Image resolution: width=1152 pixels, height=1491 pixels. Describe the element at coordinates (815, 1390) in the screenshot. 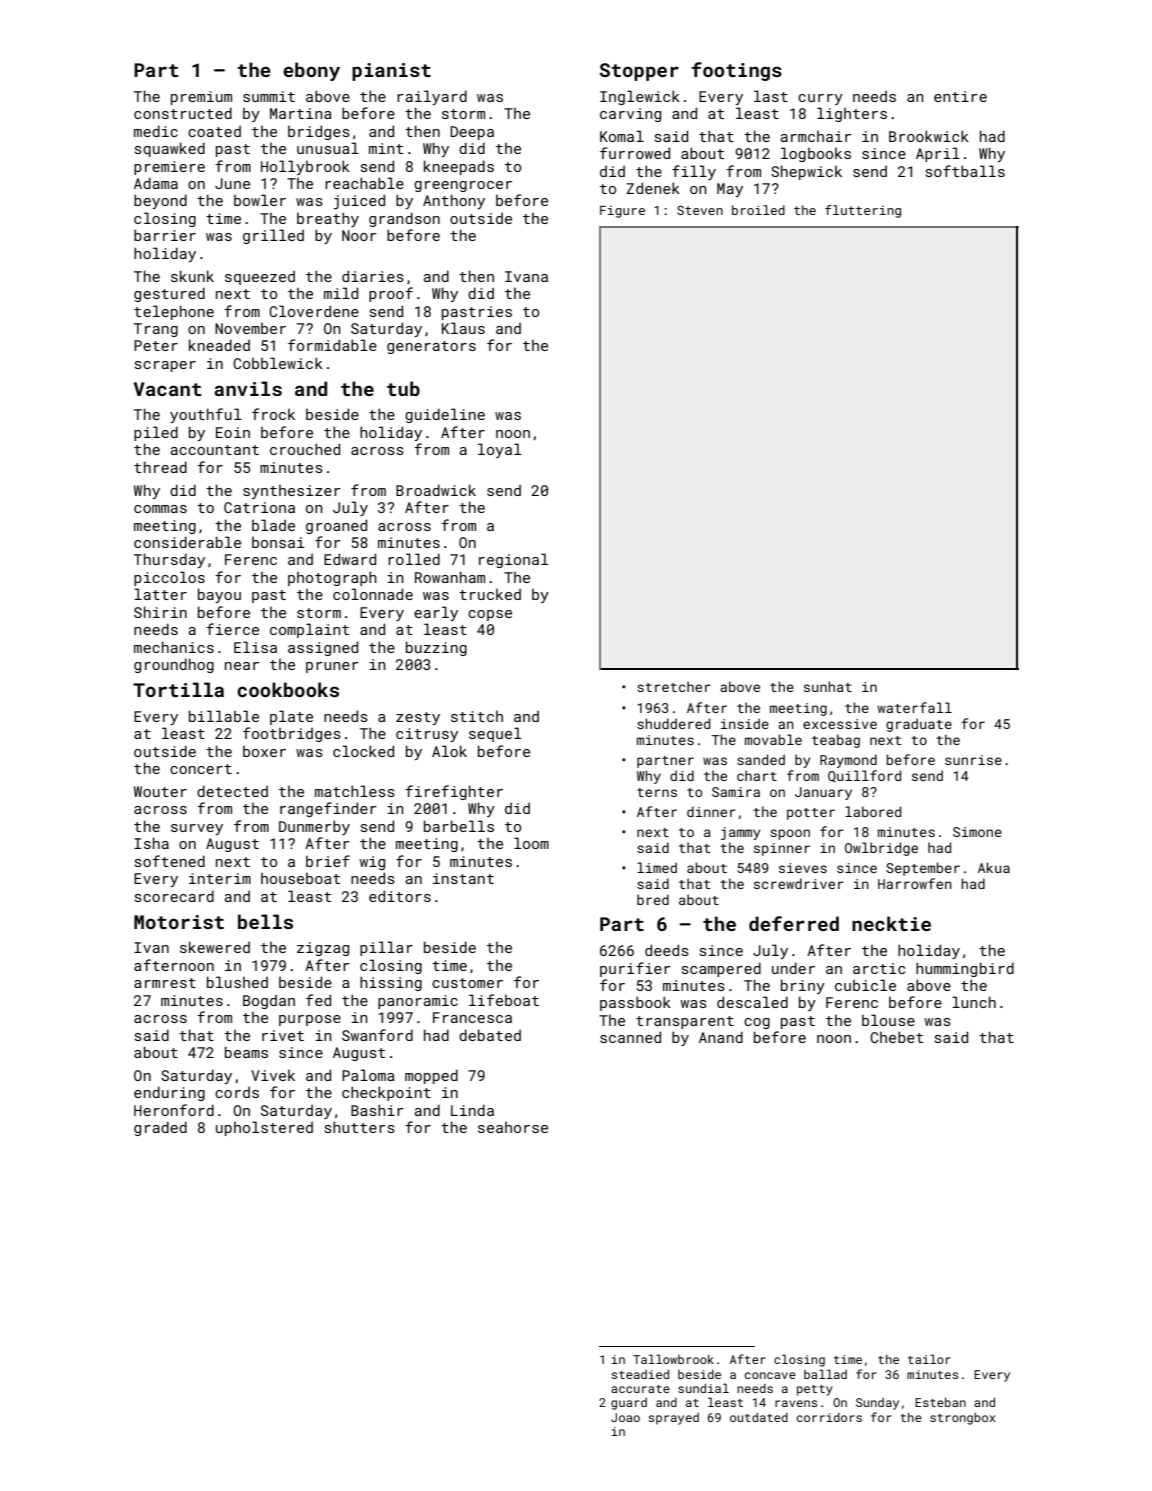

I see `petty` at that location.
